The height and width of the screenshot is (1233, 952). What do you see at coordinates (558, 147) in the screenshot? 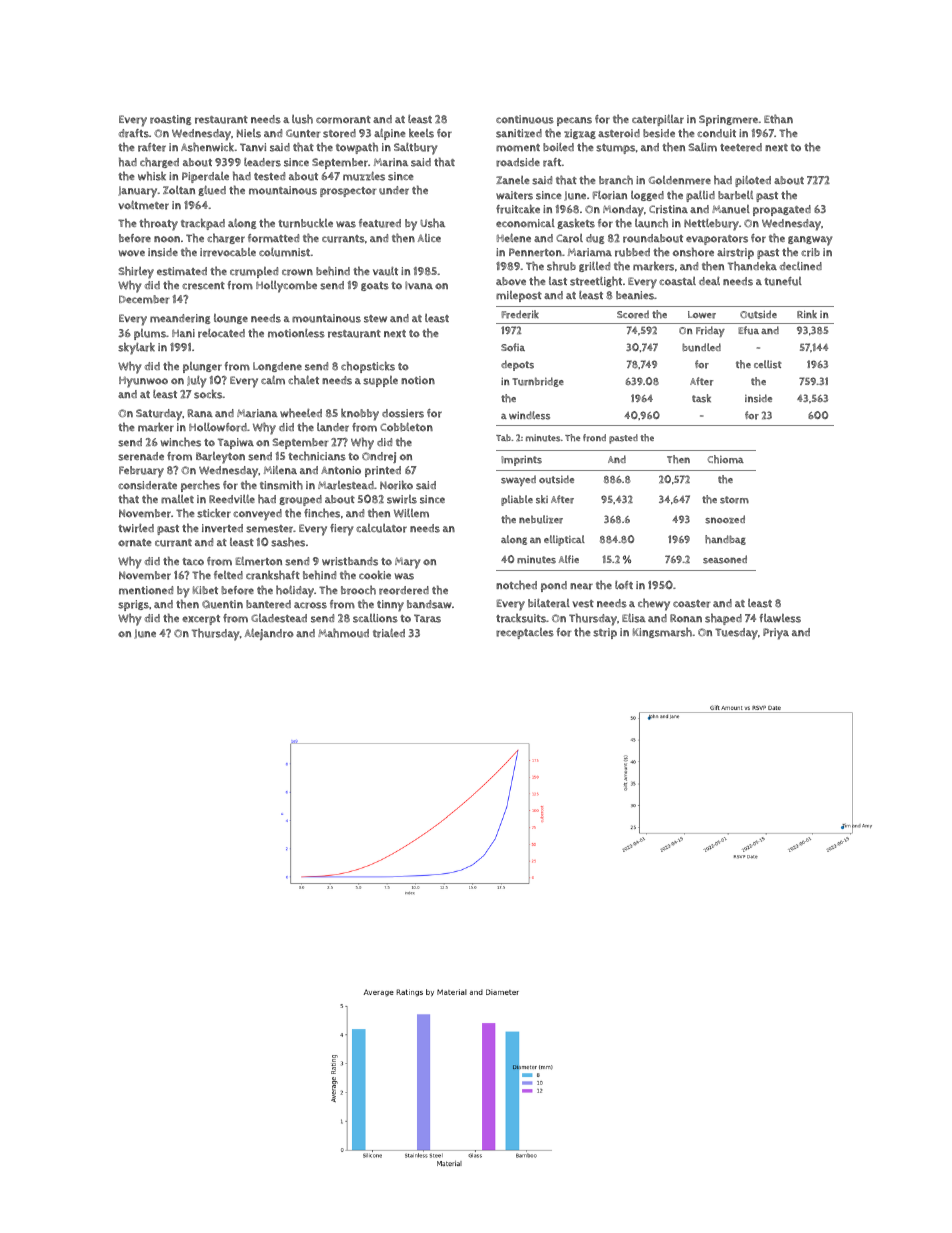
I see `boiled` at bounding box center [558, 147].
